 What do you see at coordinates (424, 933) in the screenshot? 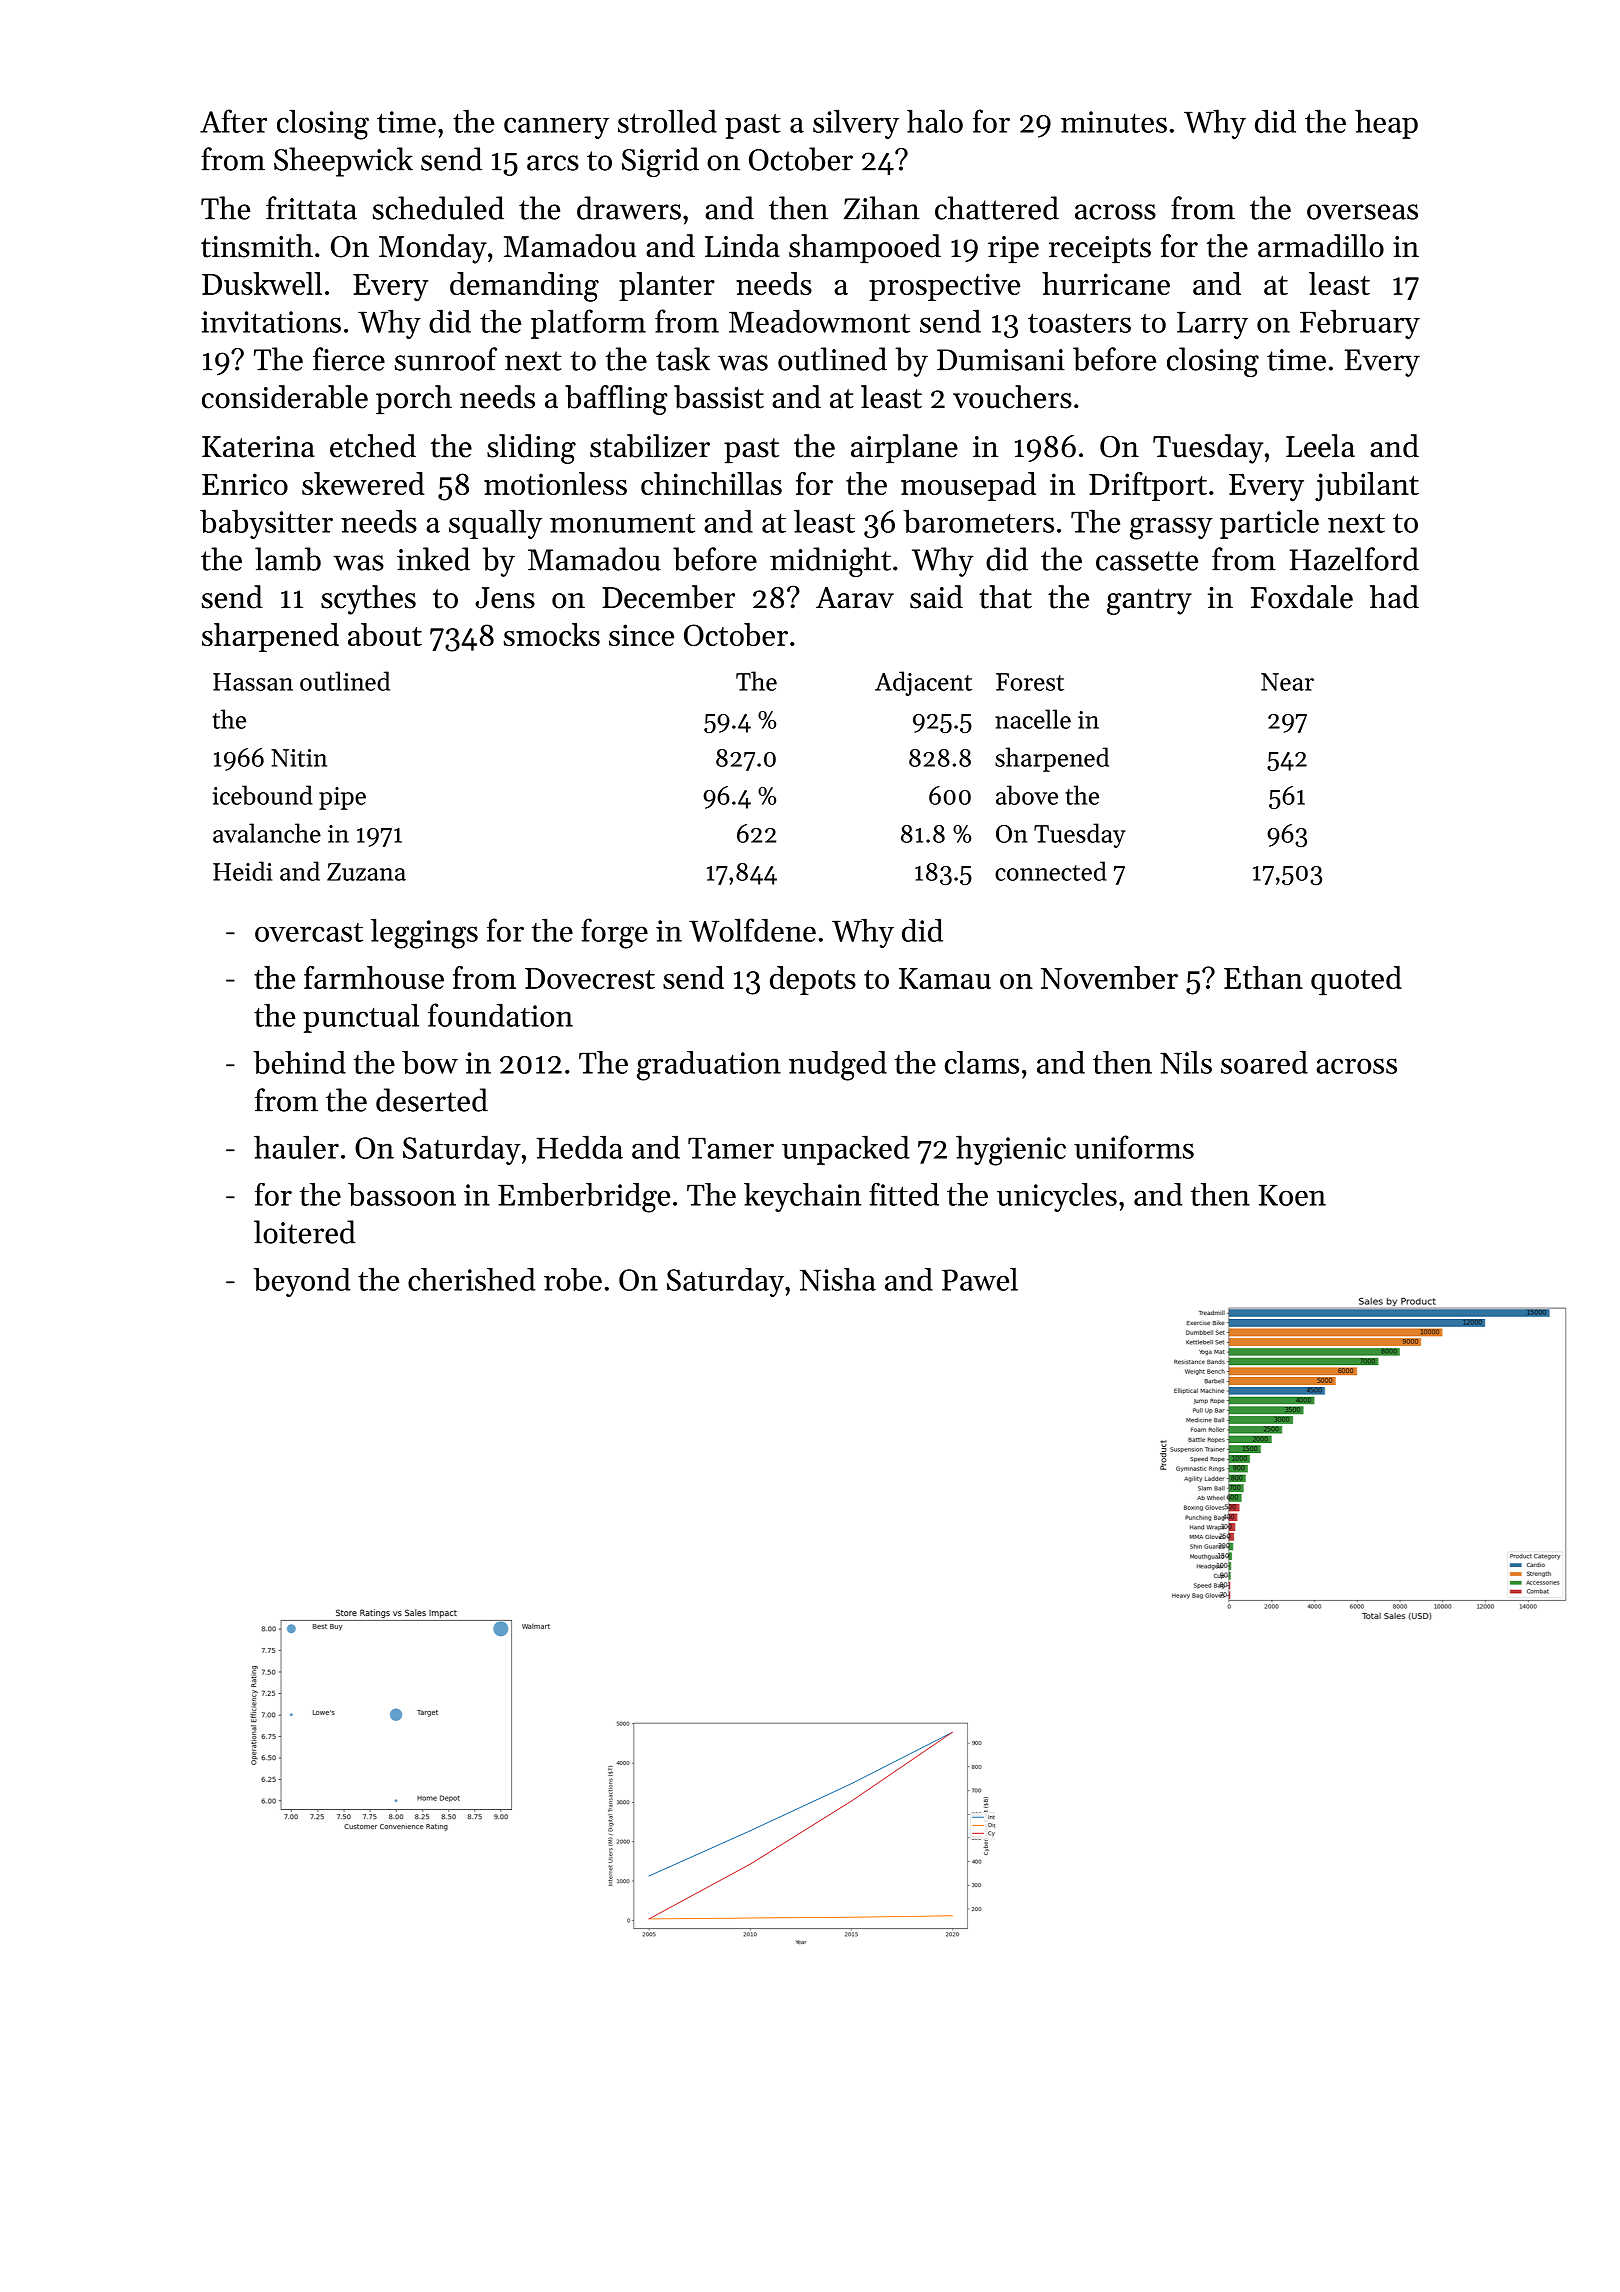
I see `leggings` at bounding box center [424, 933].
